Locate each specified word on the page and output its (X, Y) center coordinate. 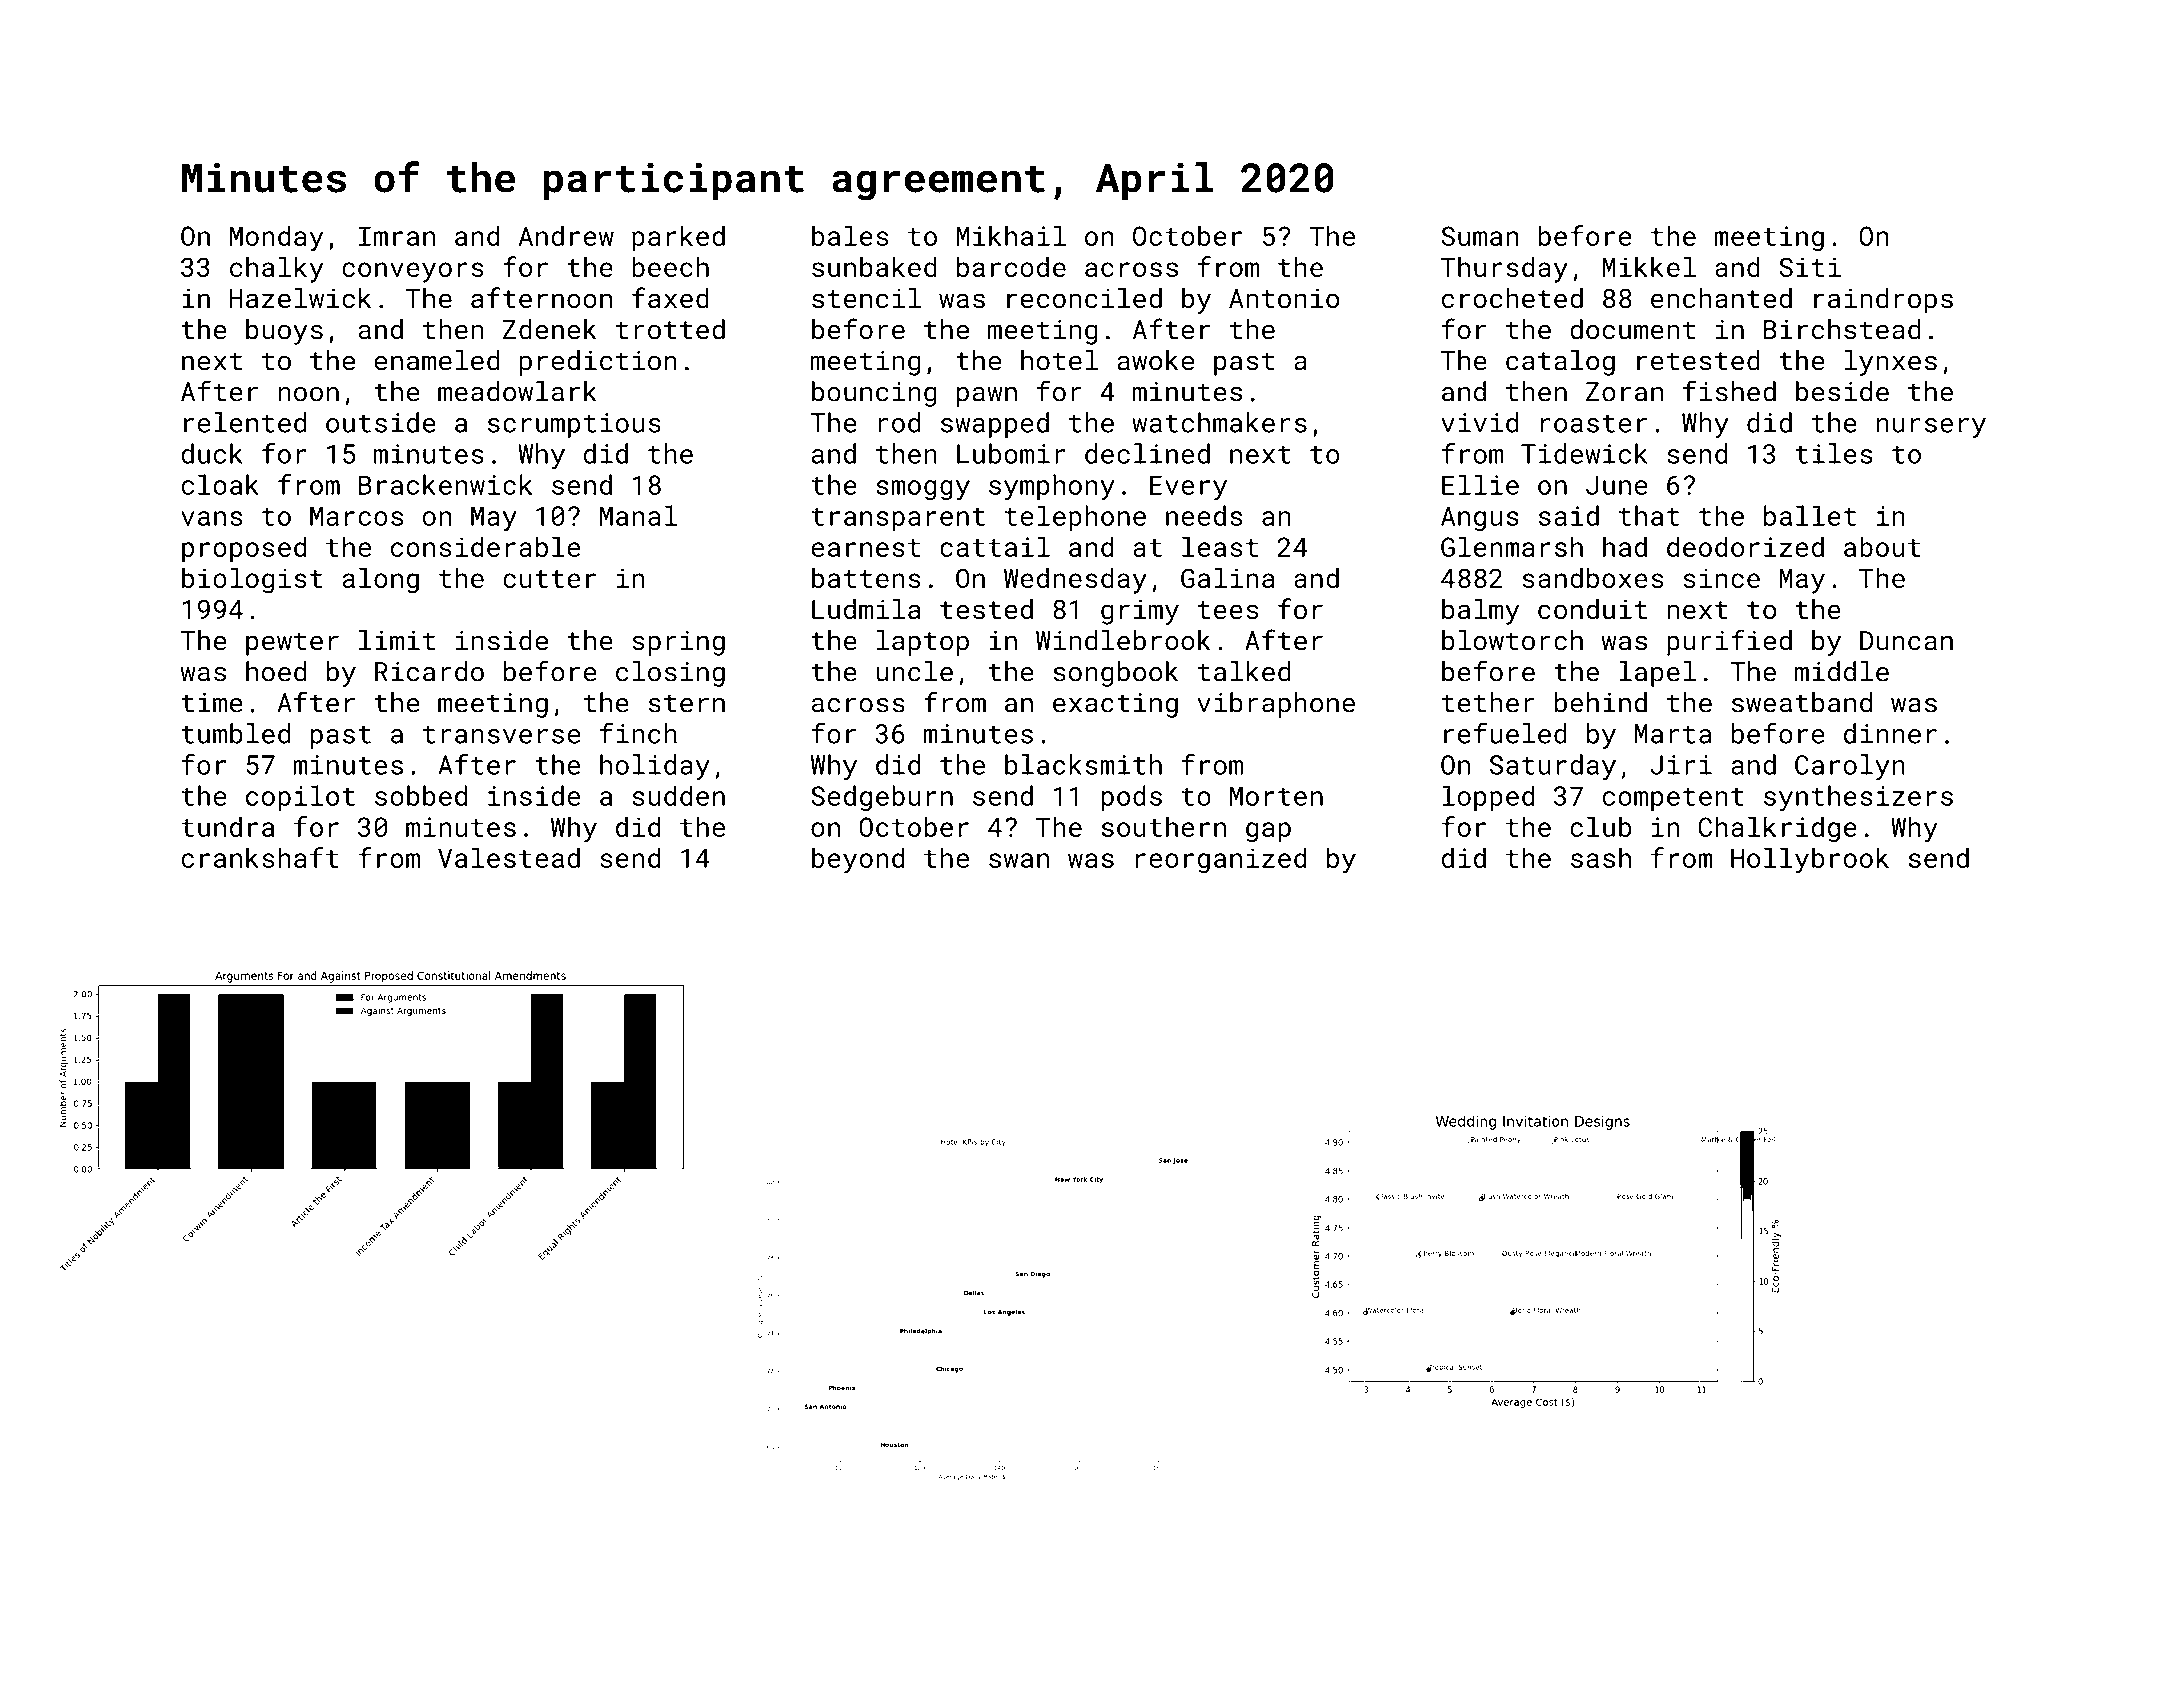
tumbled (235, 733)
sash (1601, 857)
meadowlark (517, 391)
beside (1842, 391)
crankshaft (260, 857)
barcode (1011, 266)
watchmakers (1219, 422)
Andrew (566, 235)
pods (1131, 798)
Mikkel (1649, 266)
